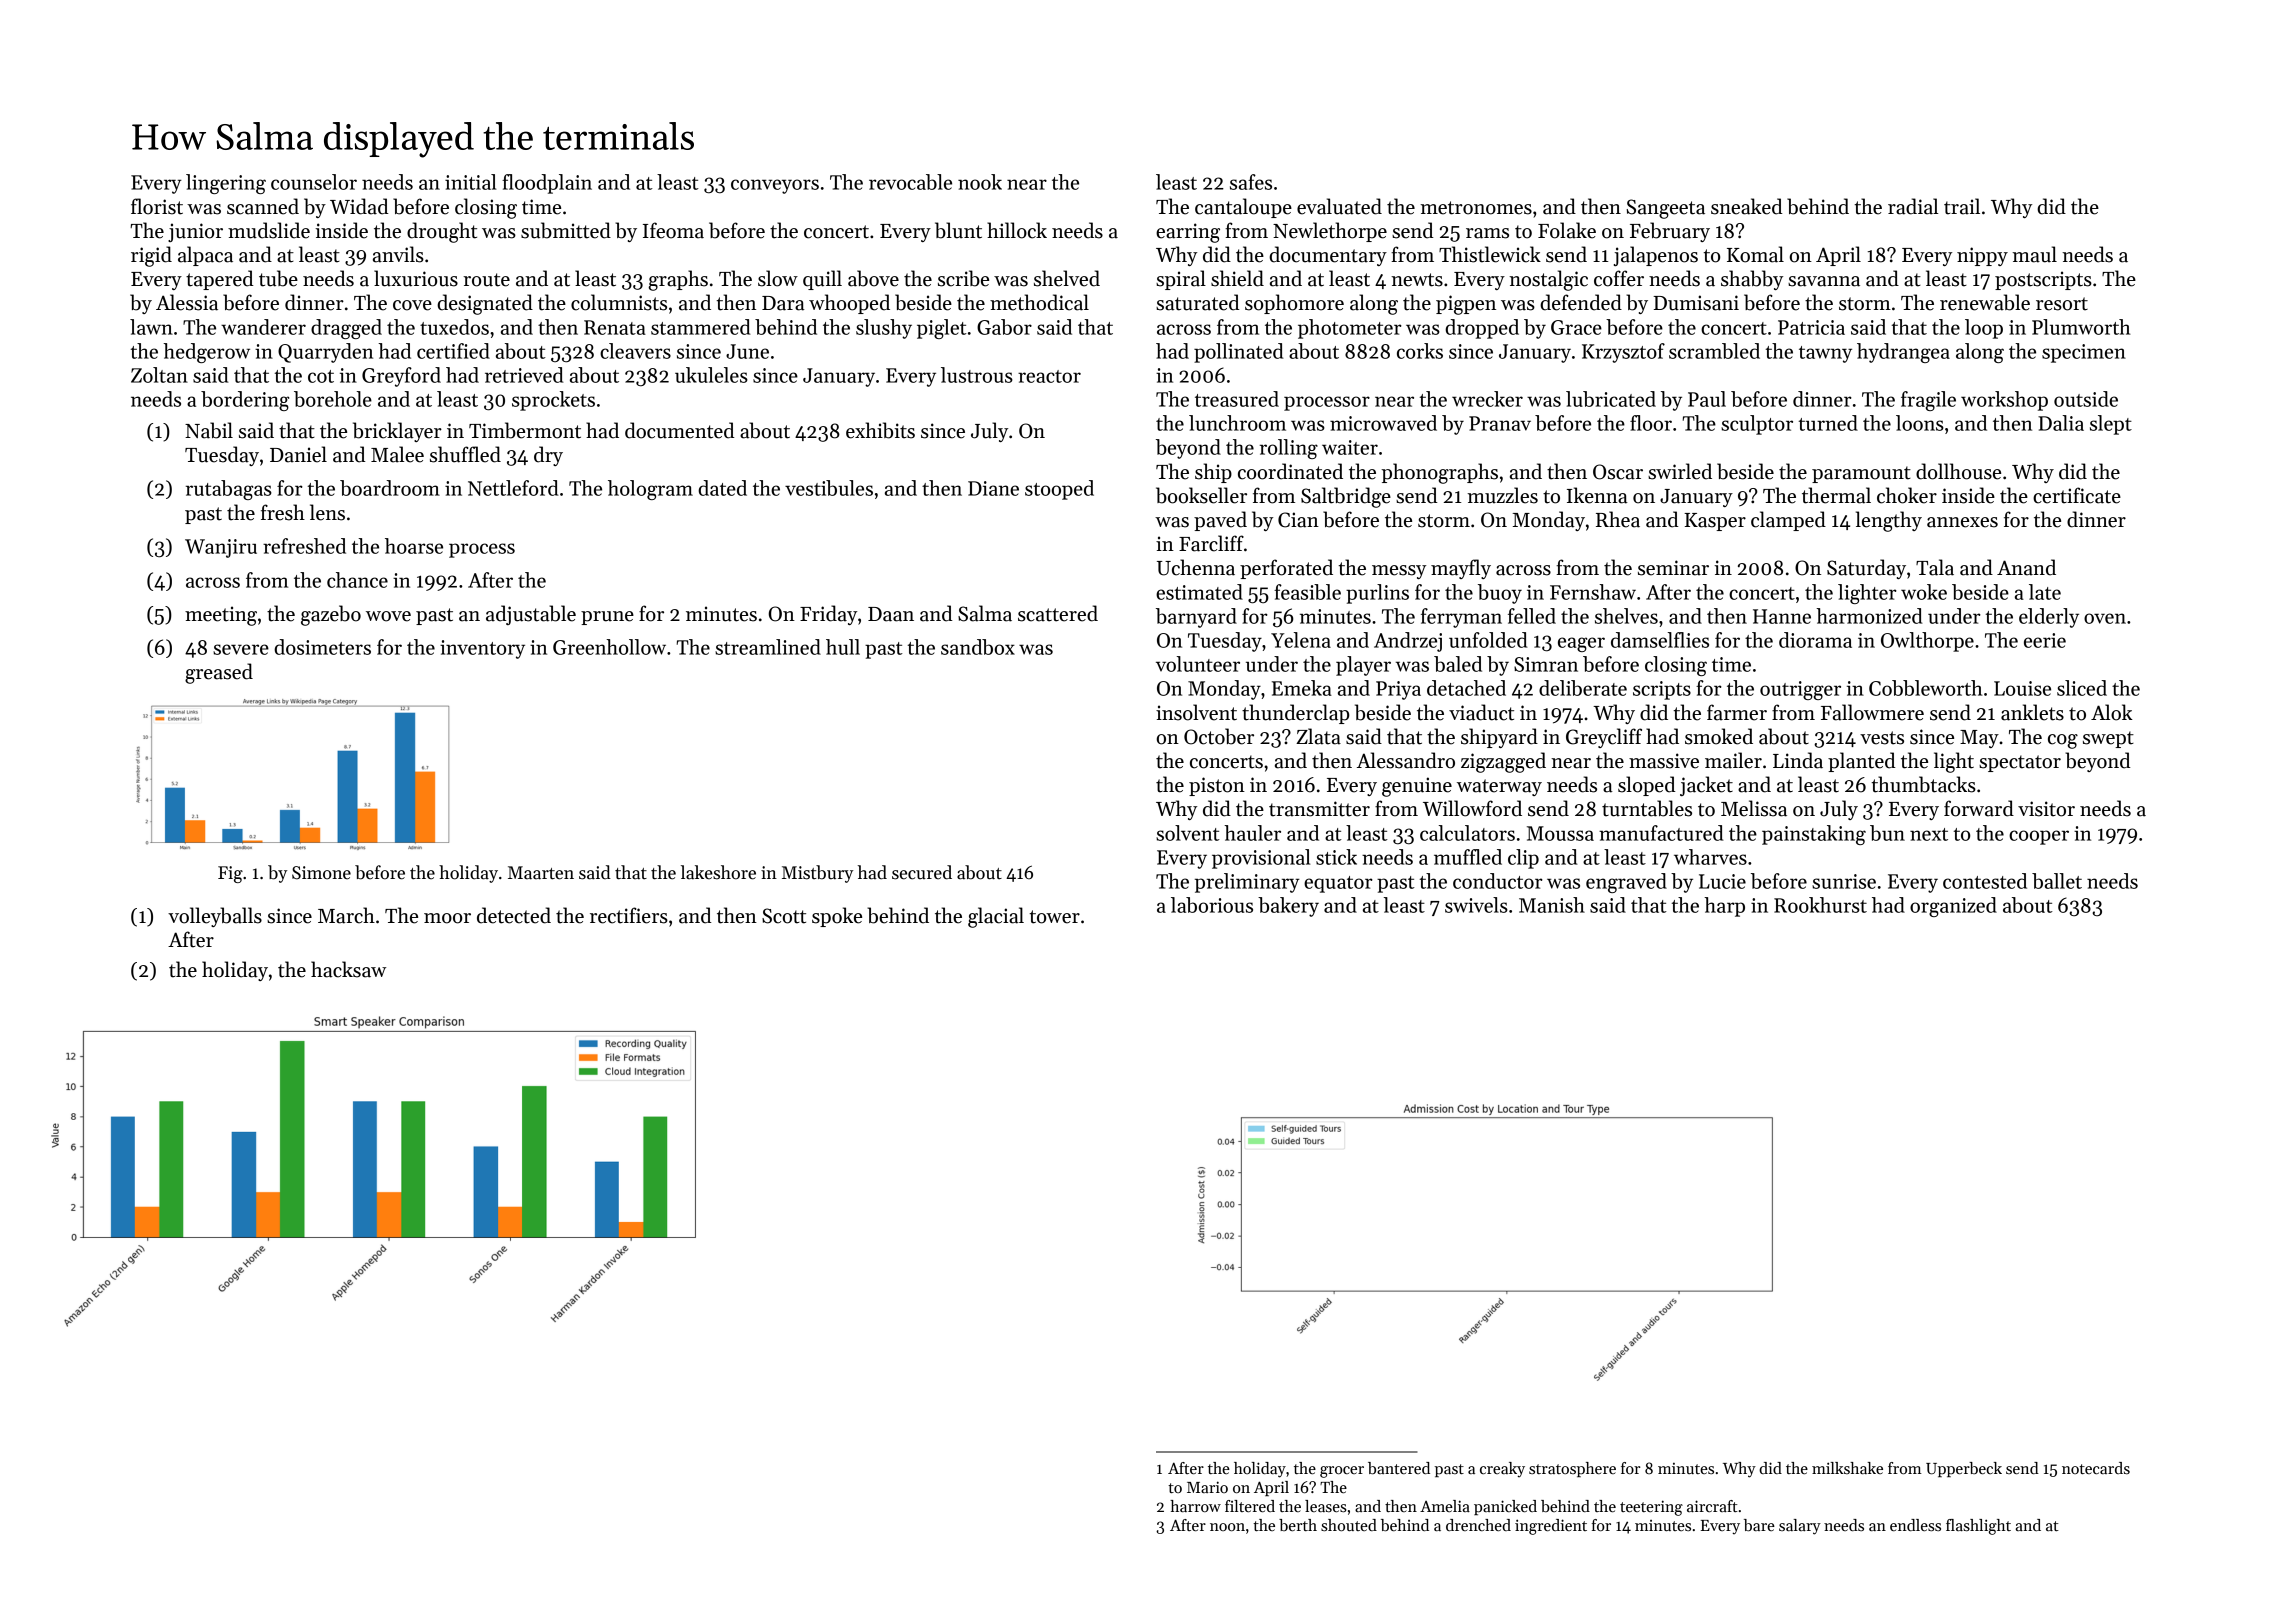  Describe the element at coordinates (607, 618) in the document. I see `prune` at that location.
